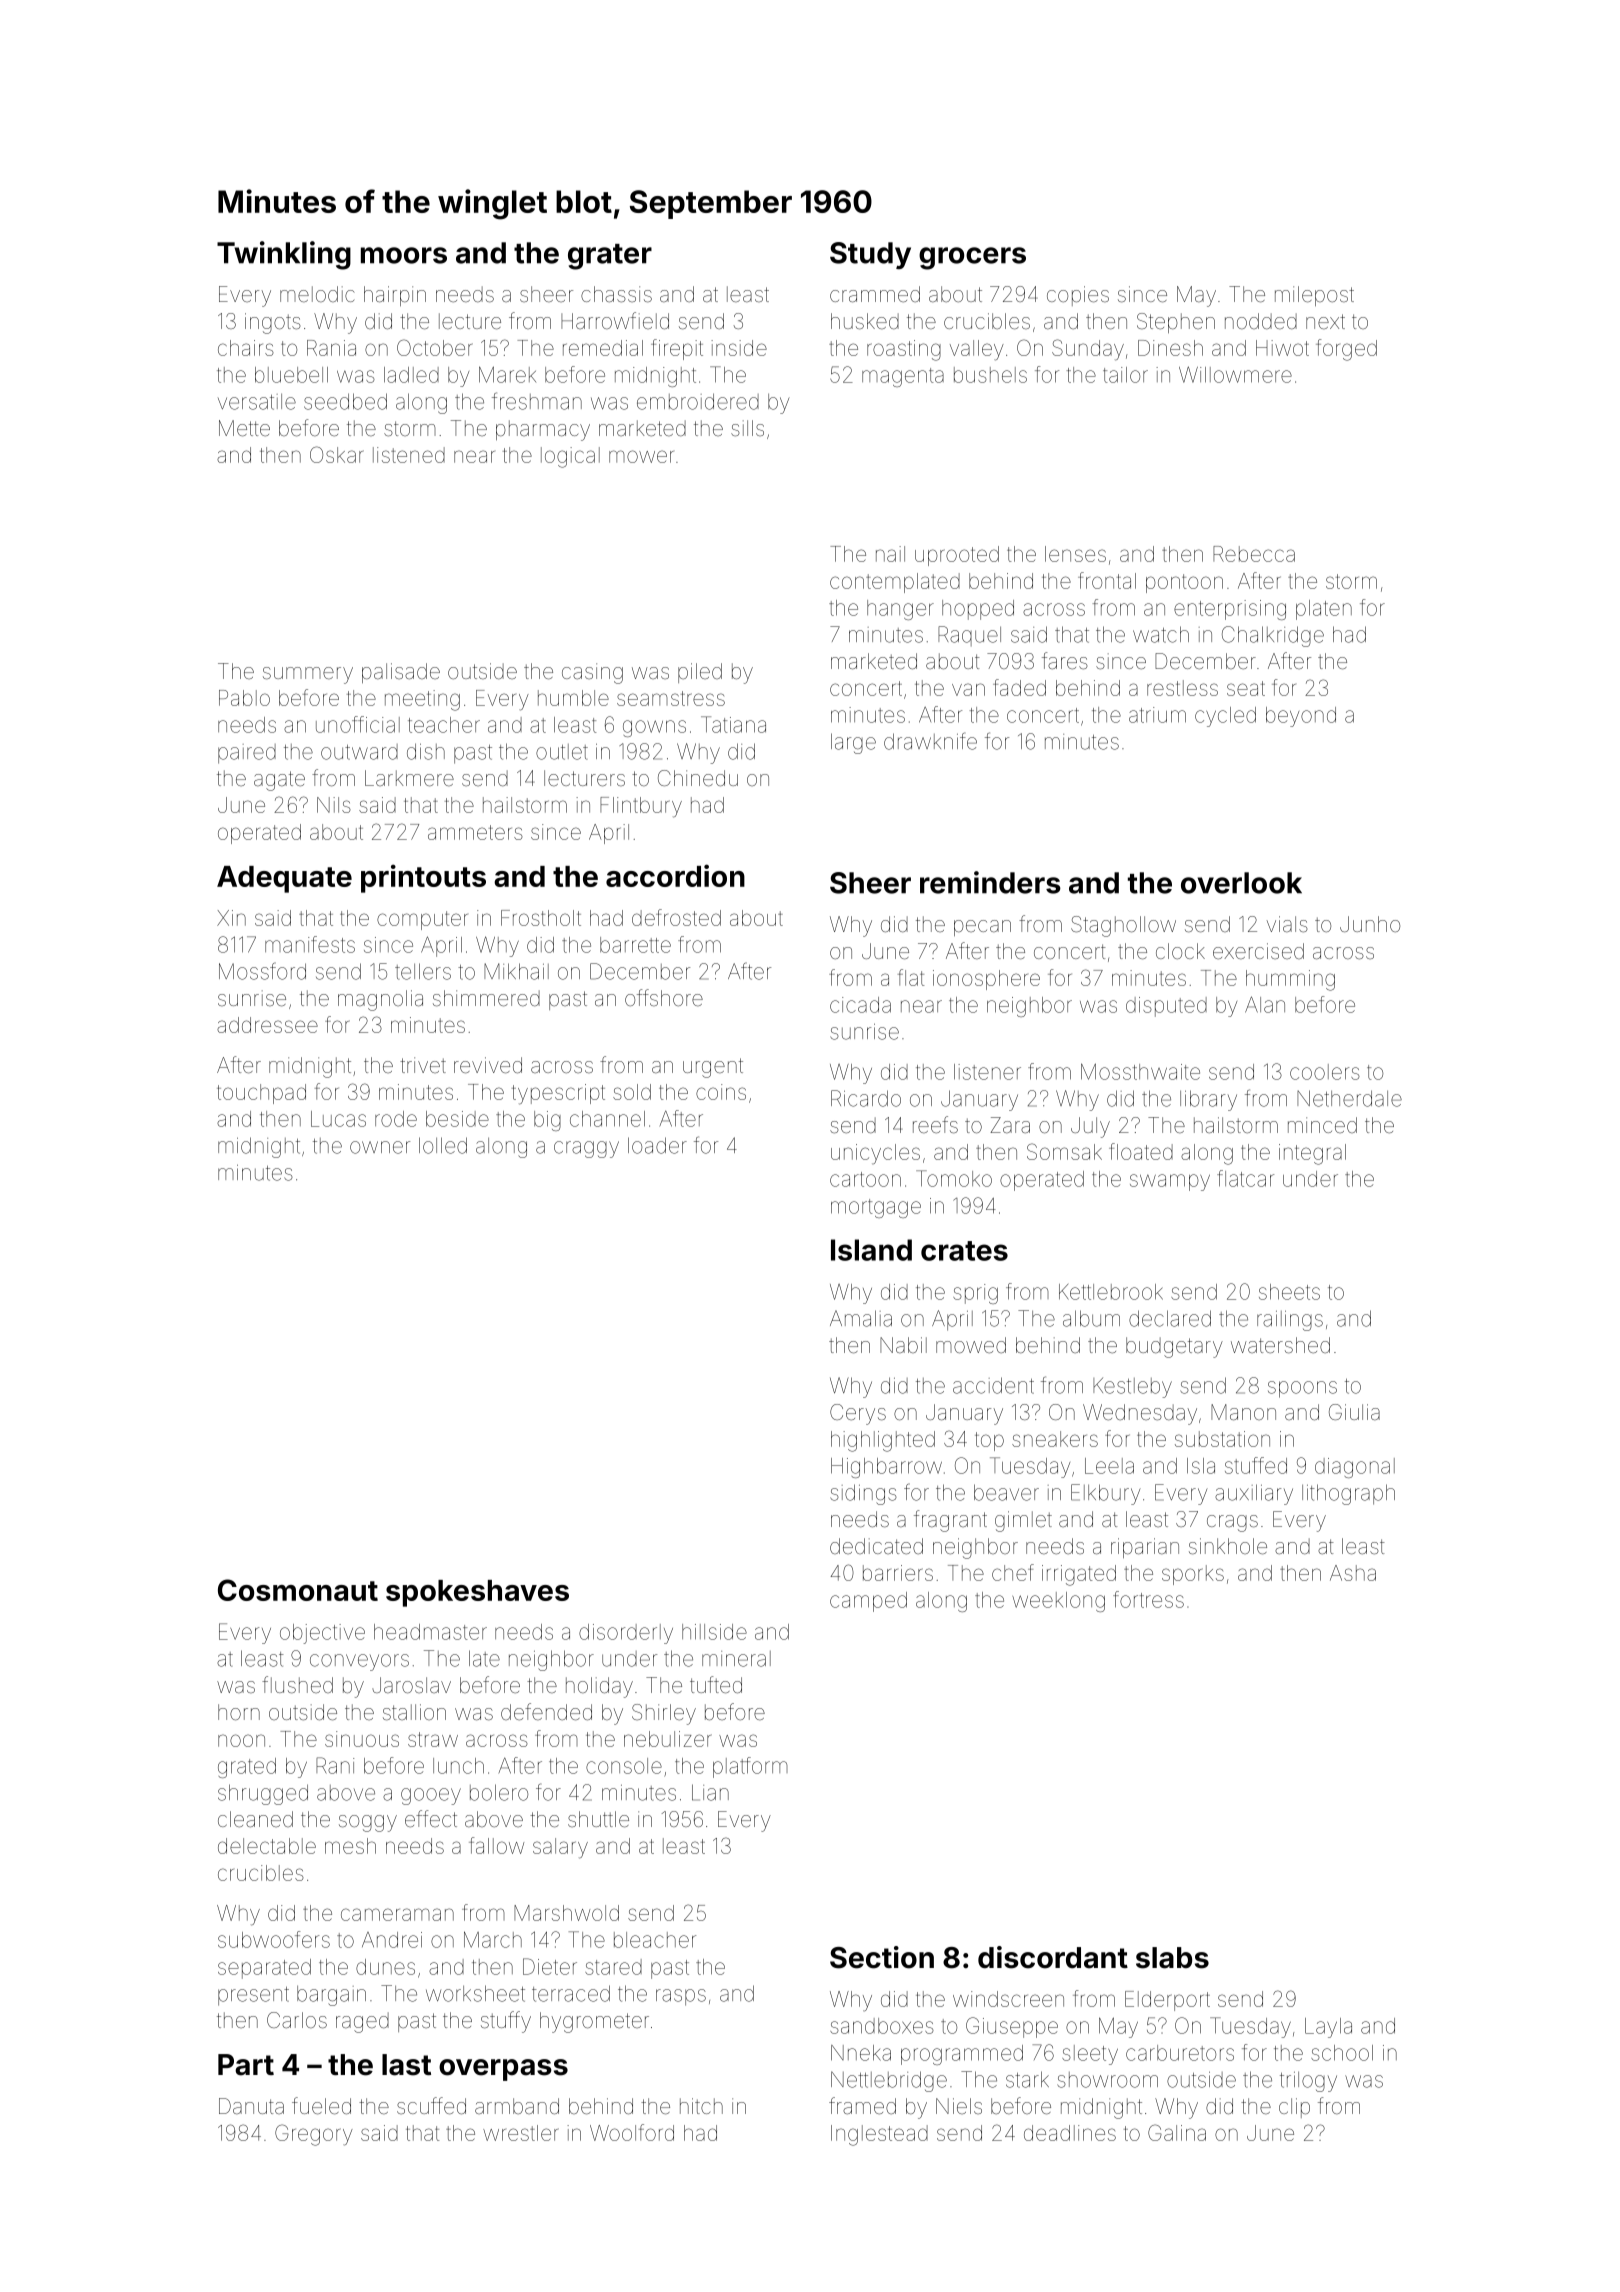  What do you see at coordinates (1348, 1494) in the screenshot?
I see `lithograph` at bounding box center [1348, 1494].
